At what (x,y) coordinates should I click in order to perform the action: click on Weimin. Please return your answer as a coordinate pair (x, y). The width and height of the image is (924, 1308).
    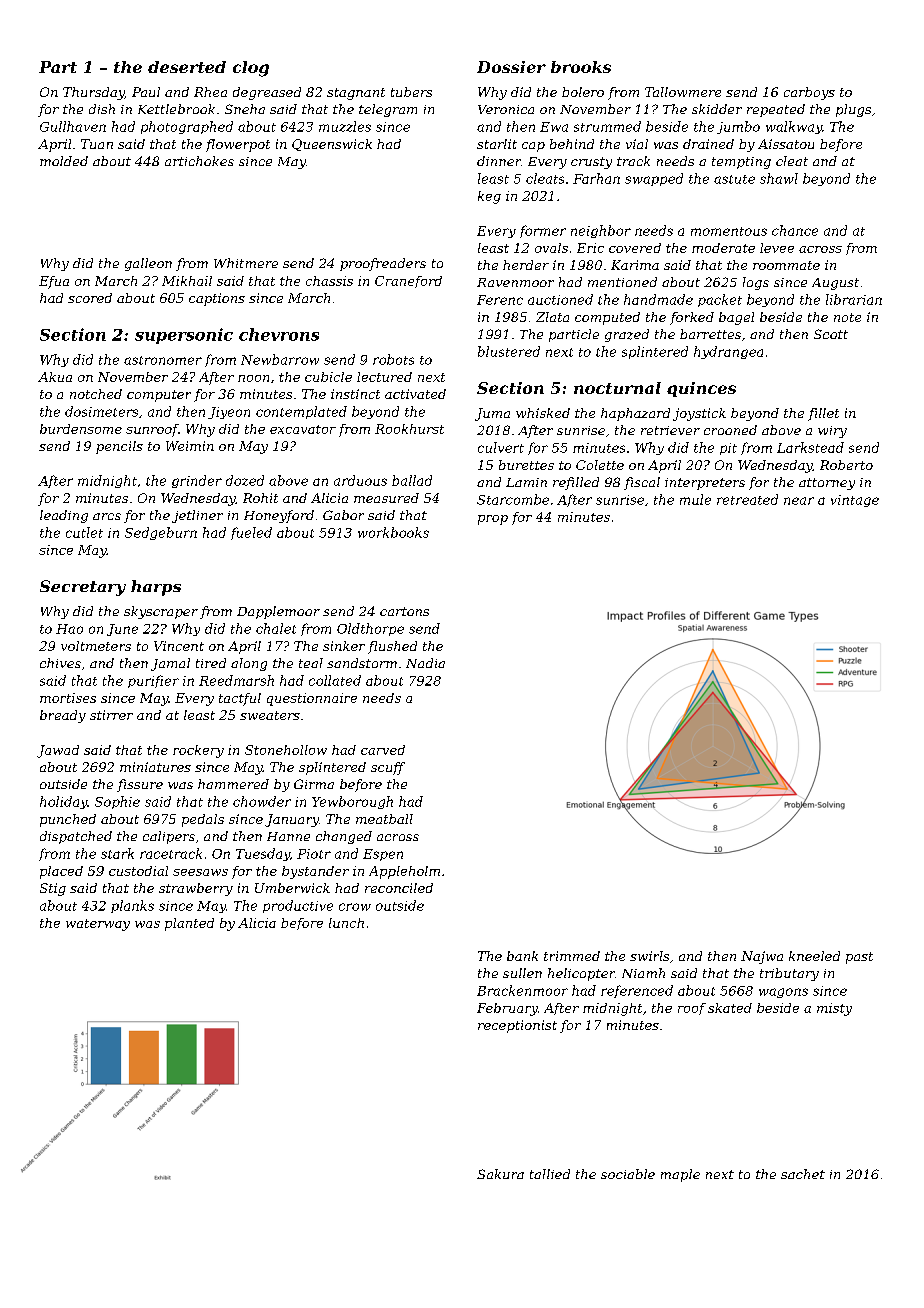
    Looking at the image, I should click on (190, 446).
